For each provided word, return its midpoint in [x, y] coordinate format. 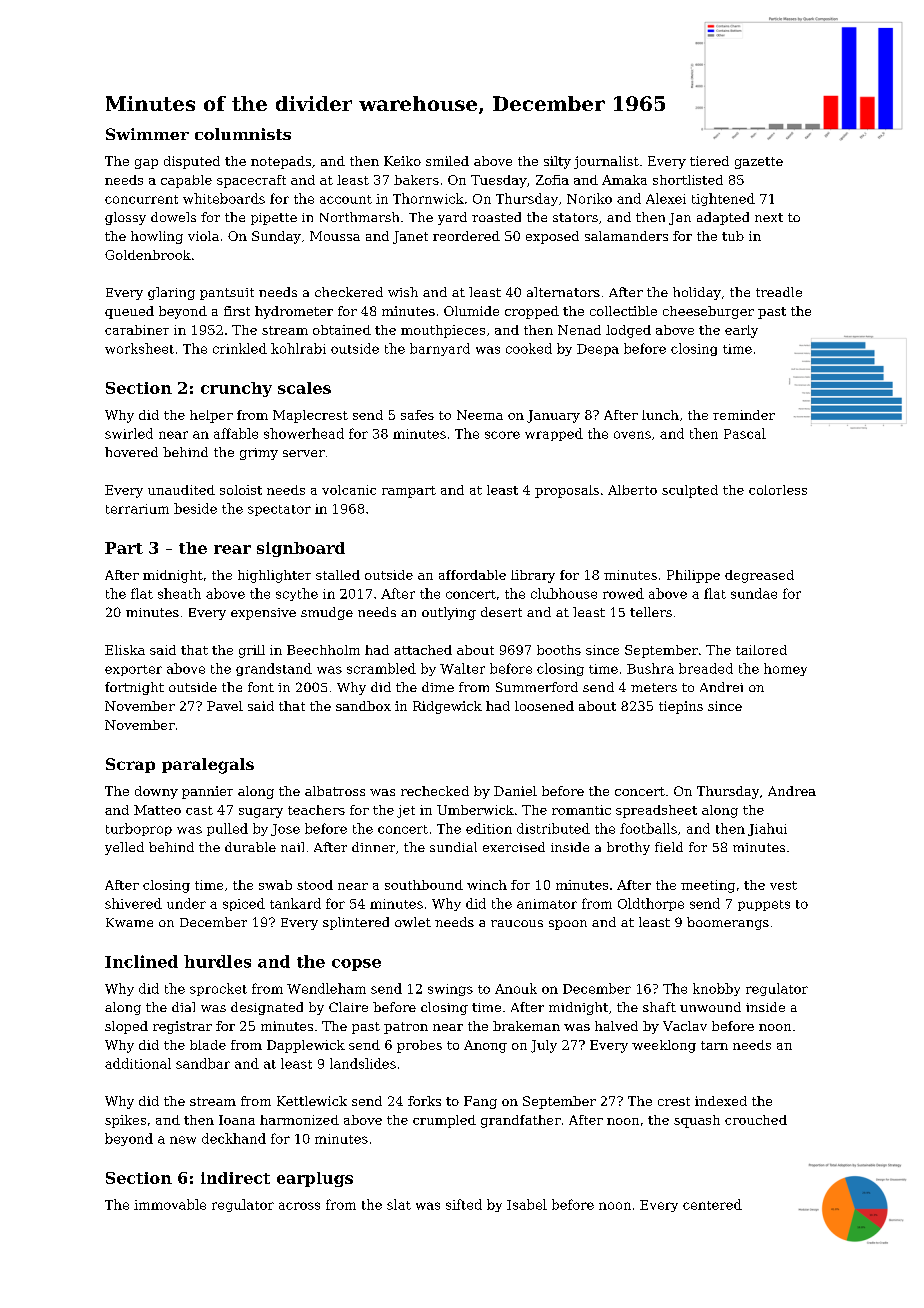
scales [304, 388]
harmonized [299, 1120]
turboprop [139, 829]
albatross [335, 791]
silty [557, 162]
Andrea [792, 791]
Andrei [721, 687]
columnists [243, 134]
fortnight [134, 688]
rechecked [435, 791]
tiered [709, 161]
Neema [480, 415]
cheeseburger [708, 312]
